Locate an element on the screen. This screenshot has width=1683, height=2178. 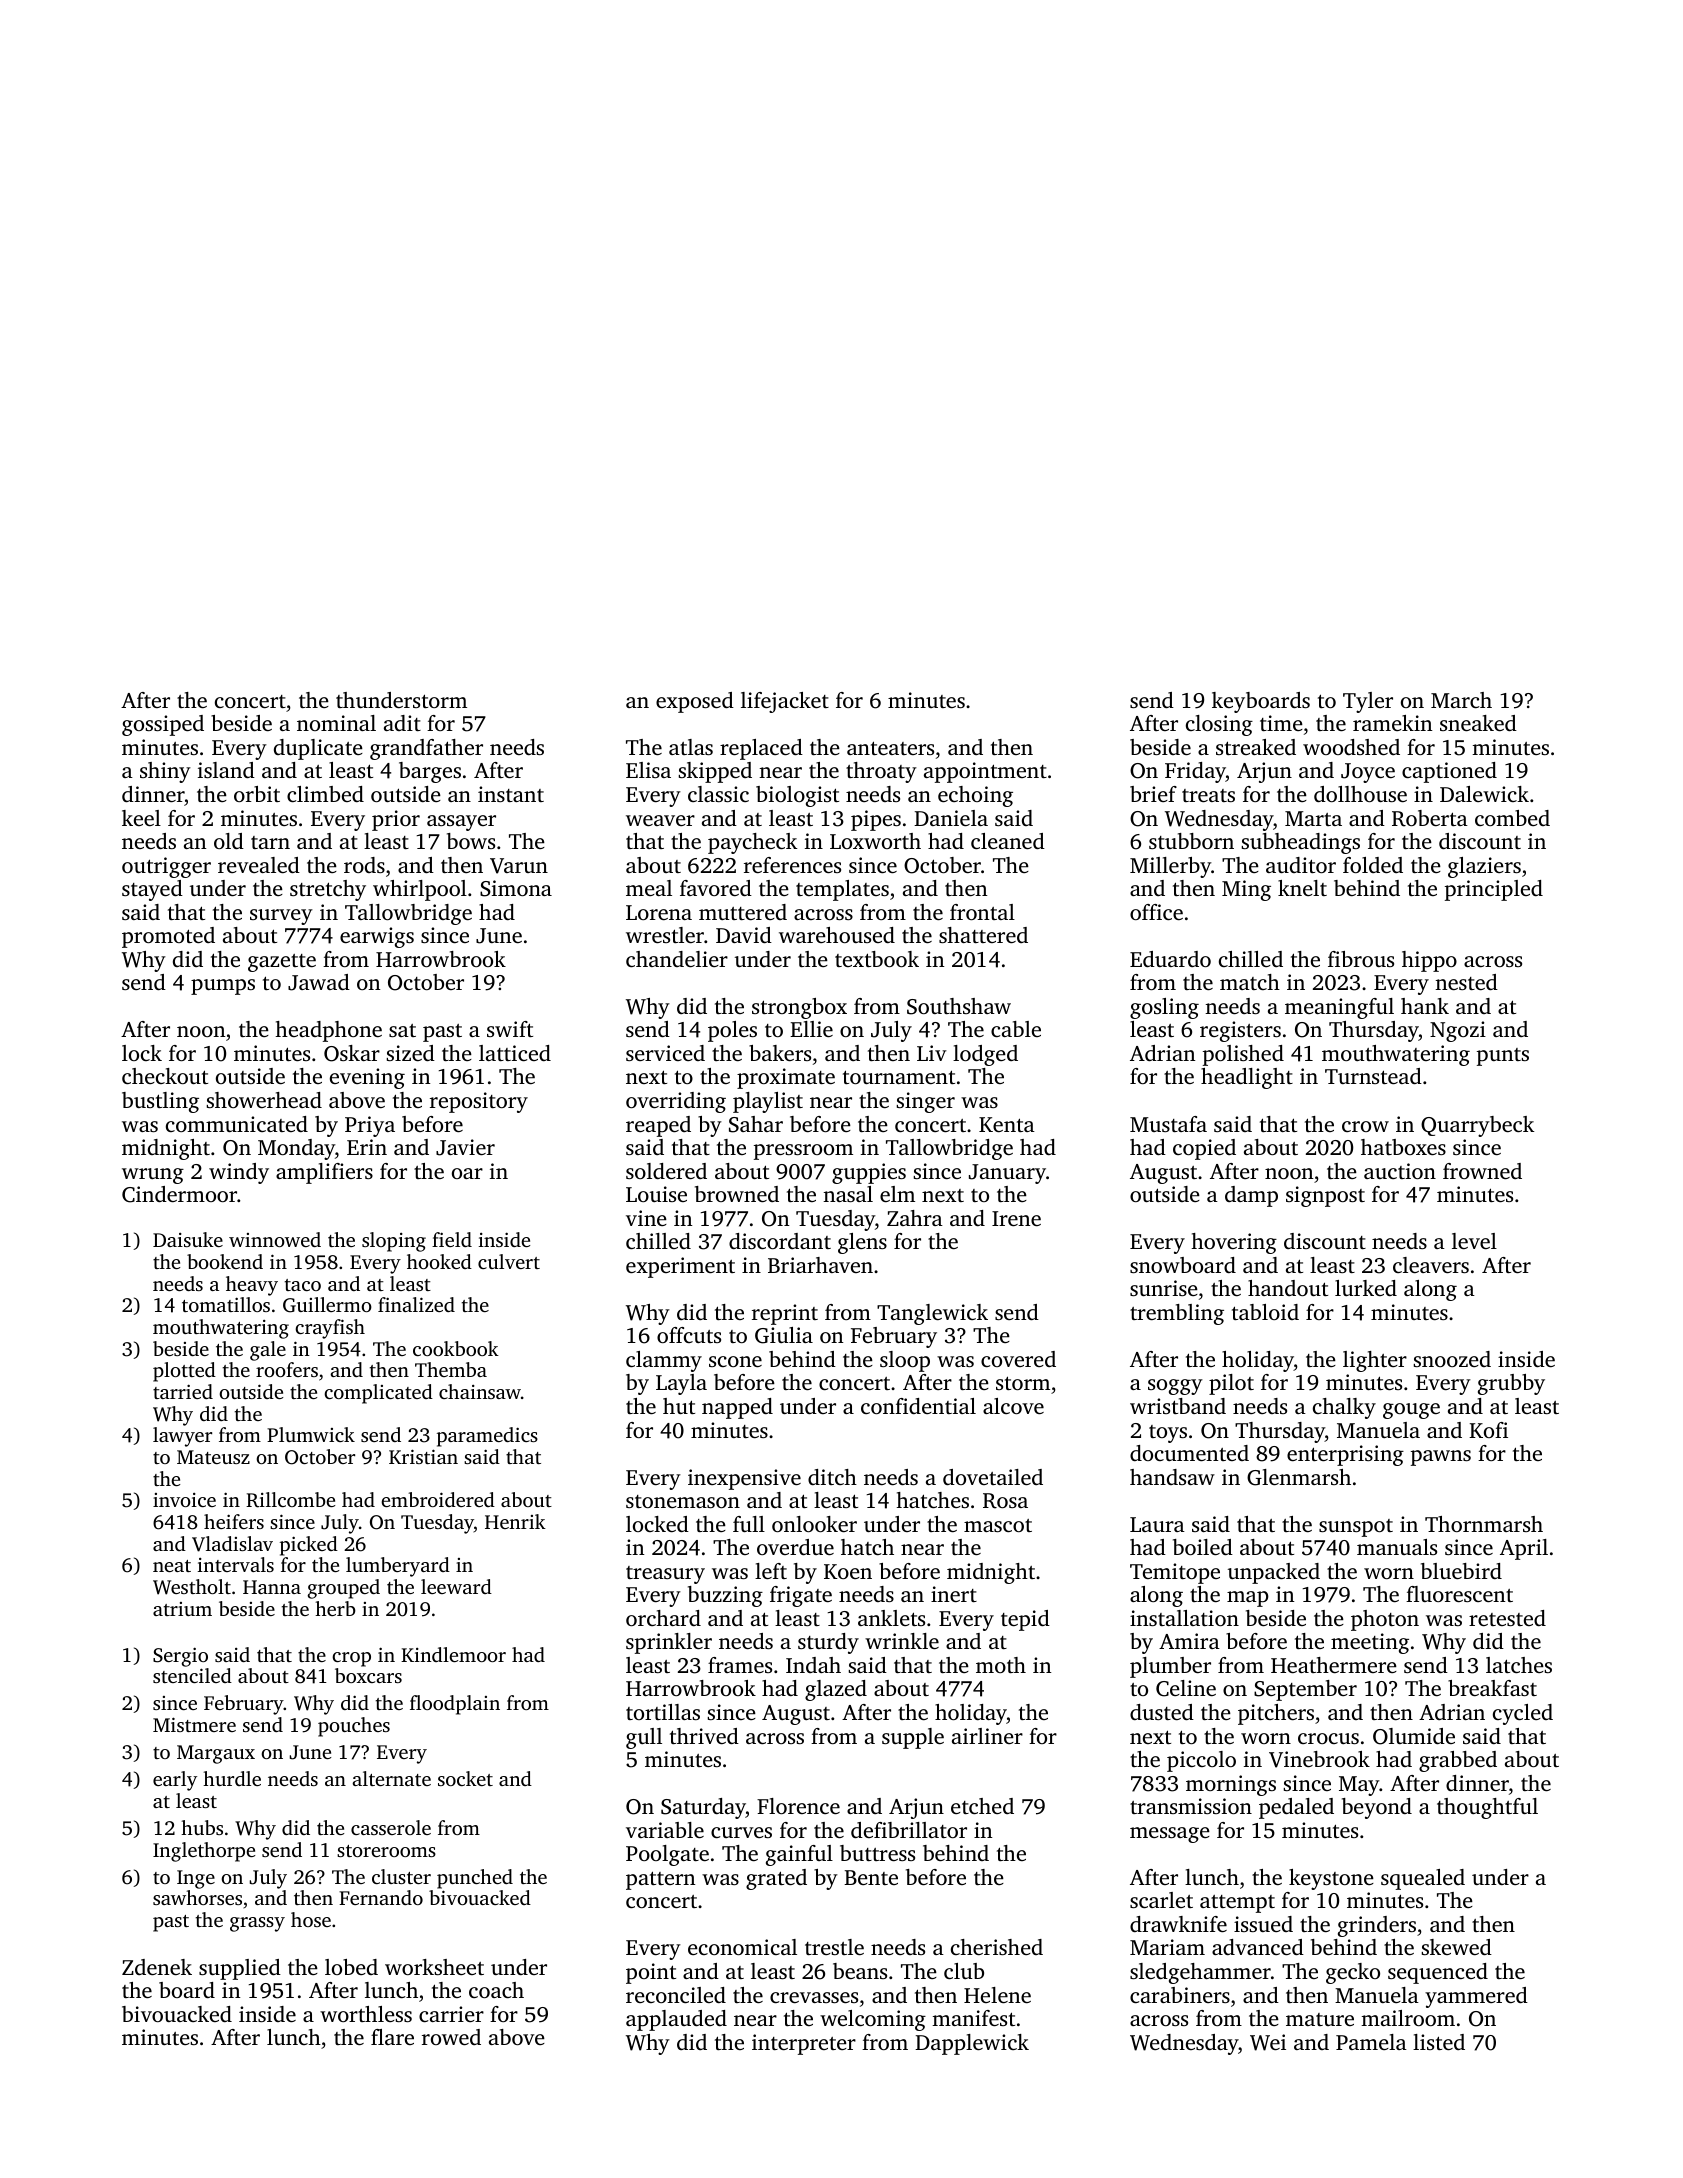
Zdenek is located at coordinates (157, 1967).
